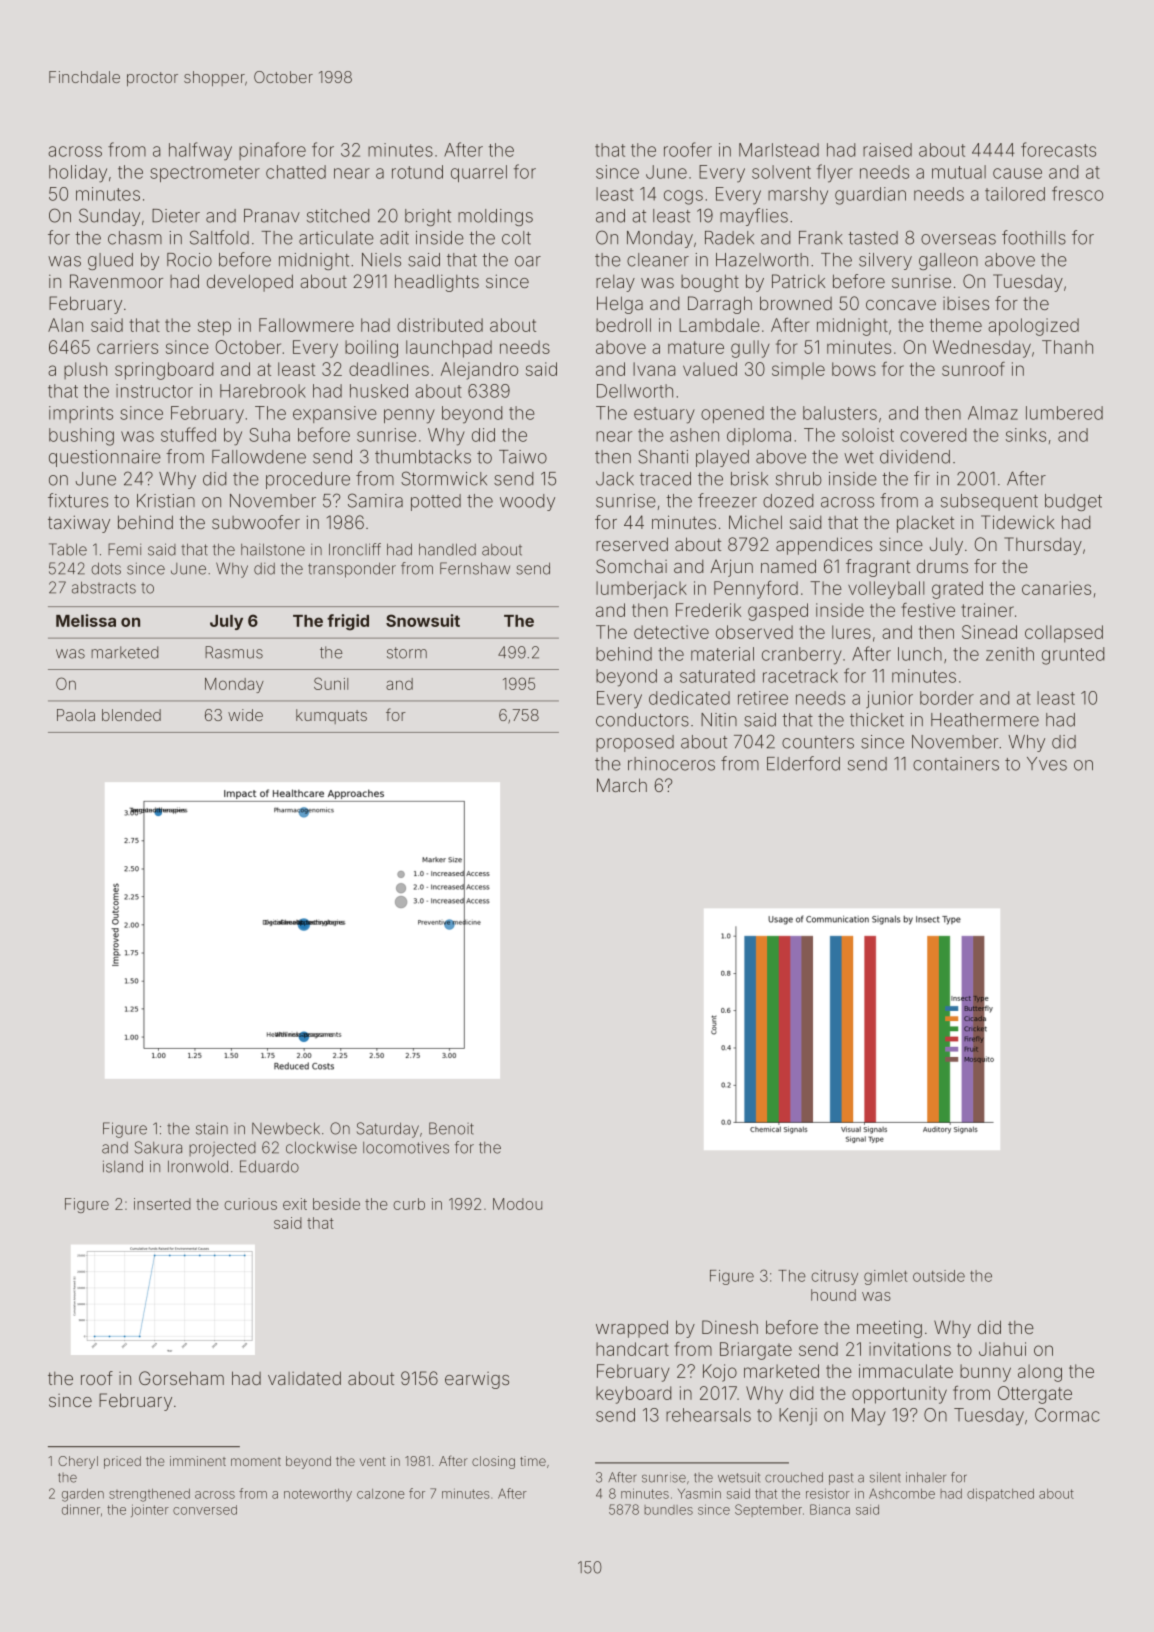 The height and width of the screenshot is (1632, 1154). Describe the element at coordinates (331, 716) in the screenshot. I see `kumquats` at that location.
